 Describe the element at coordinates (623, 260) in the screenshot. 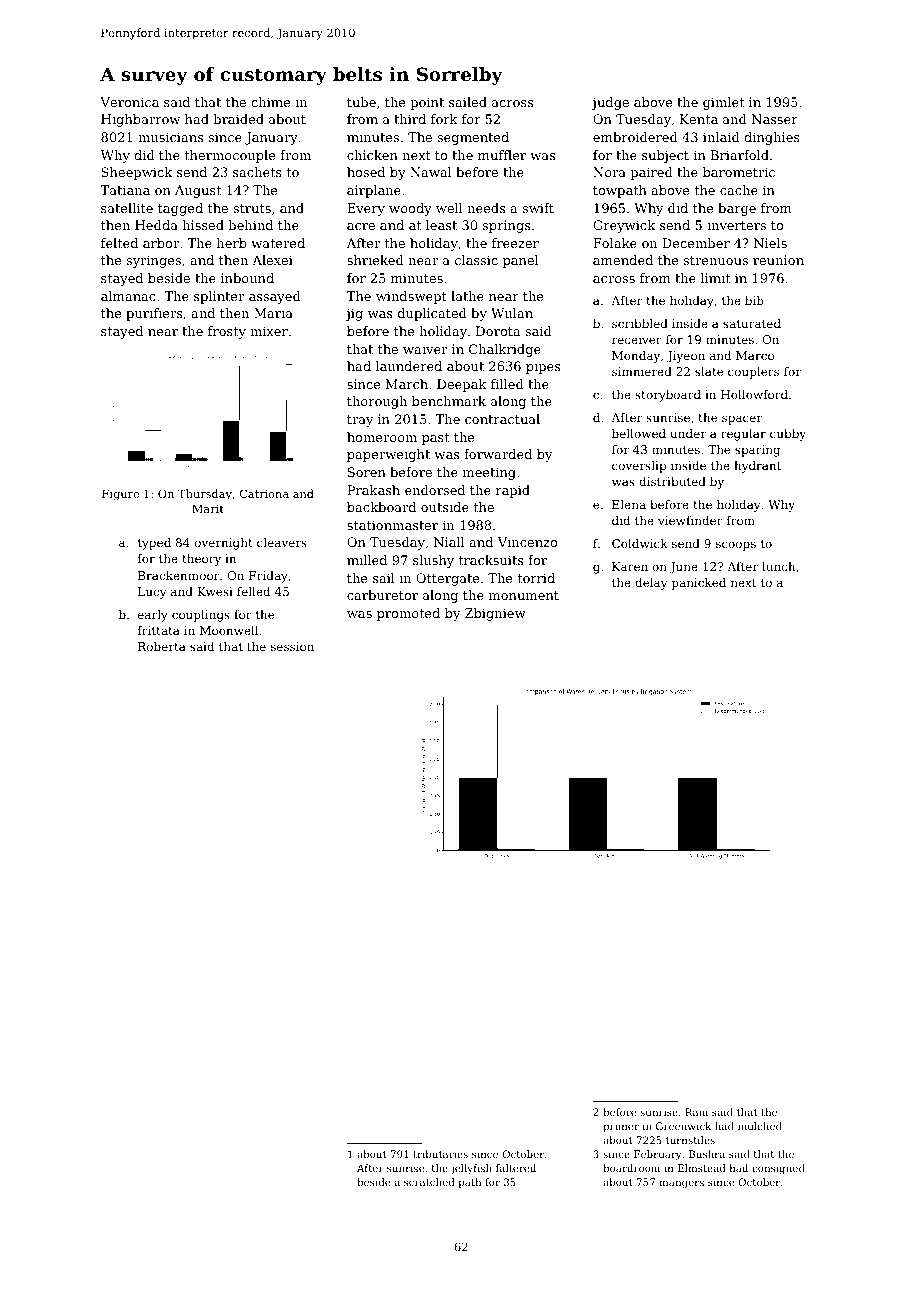

I see `amended` at that location.
